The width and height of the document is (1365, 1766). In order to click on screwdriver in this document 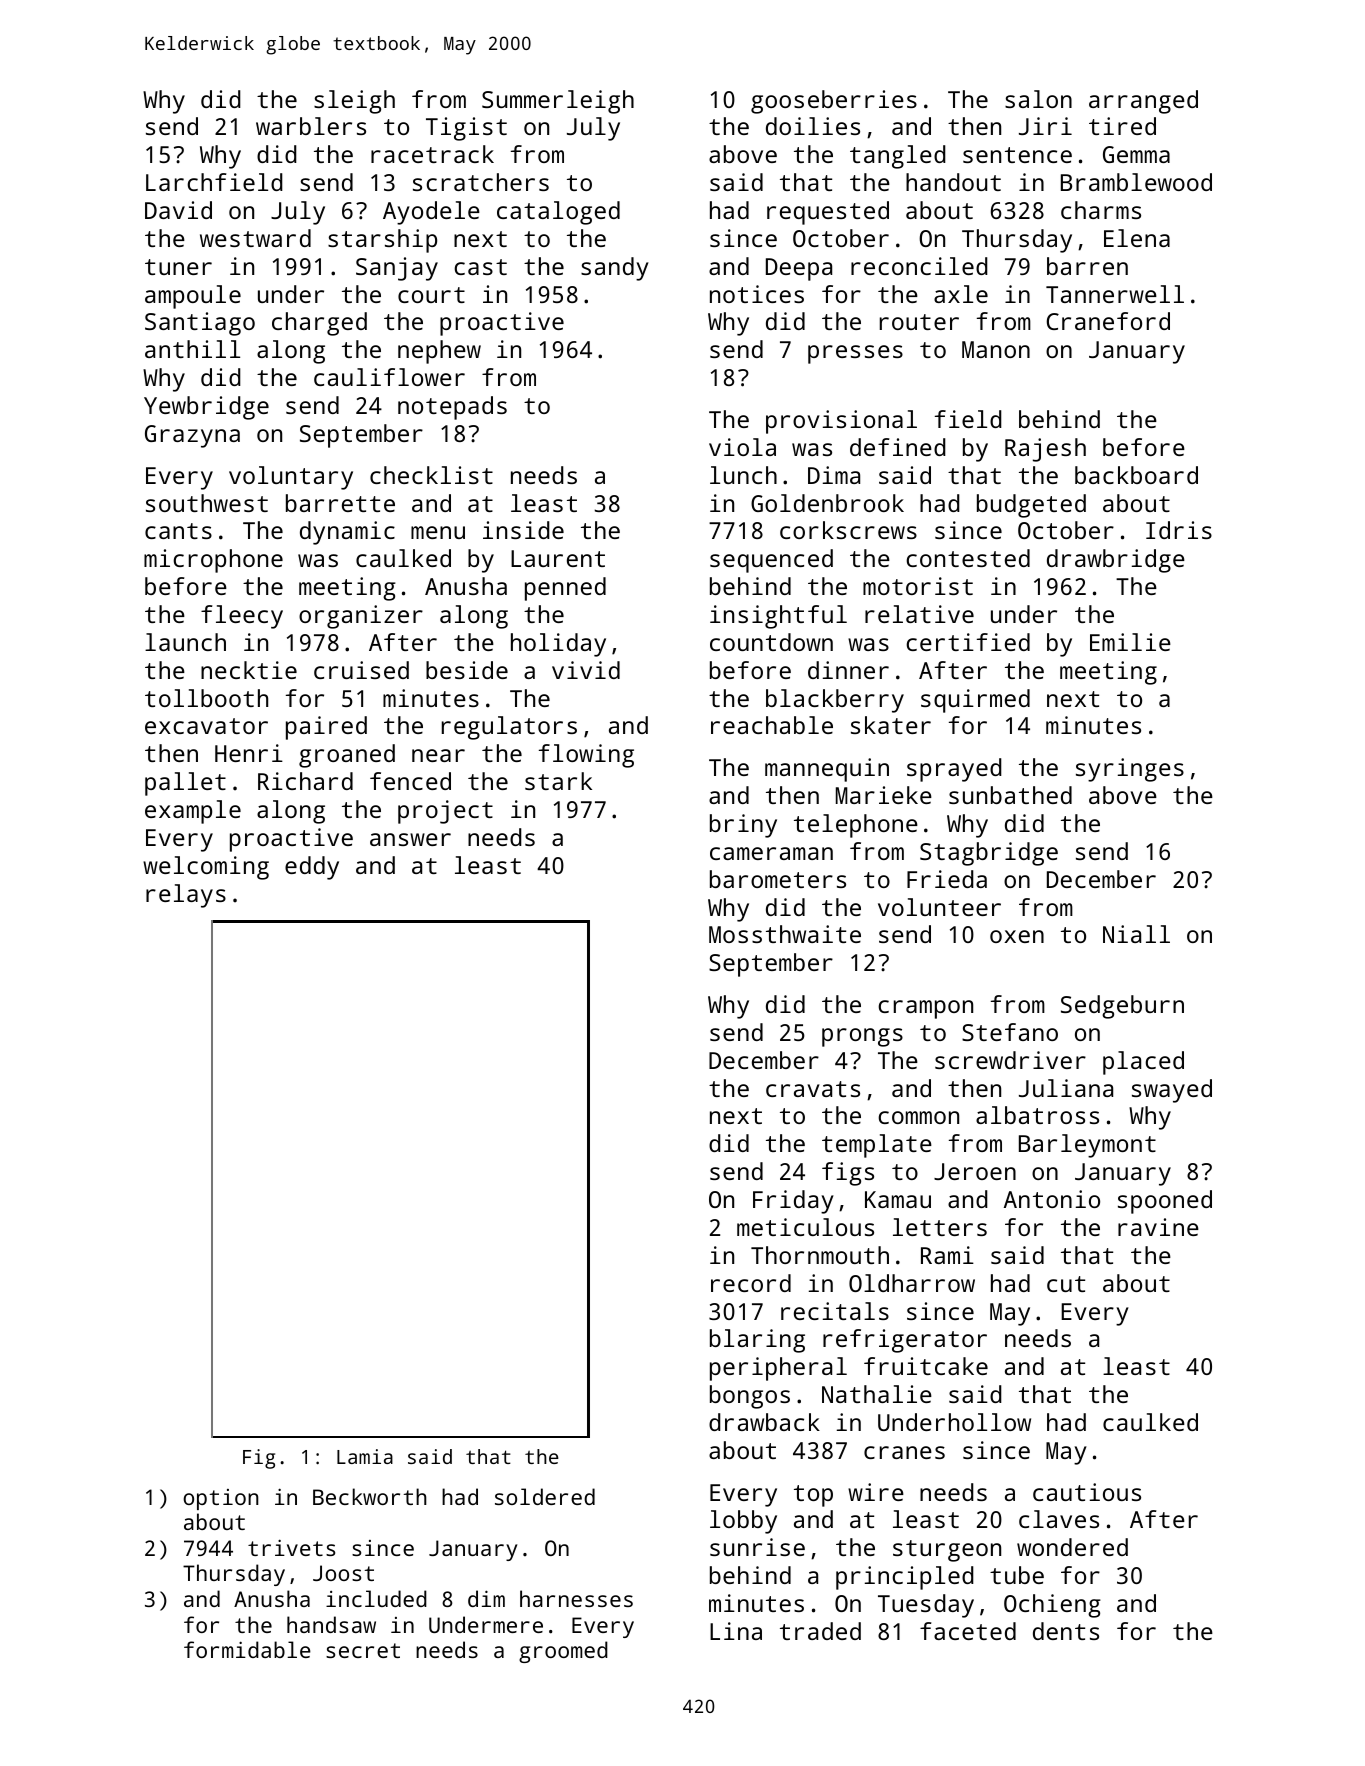, I will do `click(1010, 1060)`.
